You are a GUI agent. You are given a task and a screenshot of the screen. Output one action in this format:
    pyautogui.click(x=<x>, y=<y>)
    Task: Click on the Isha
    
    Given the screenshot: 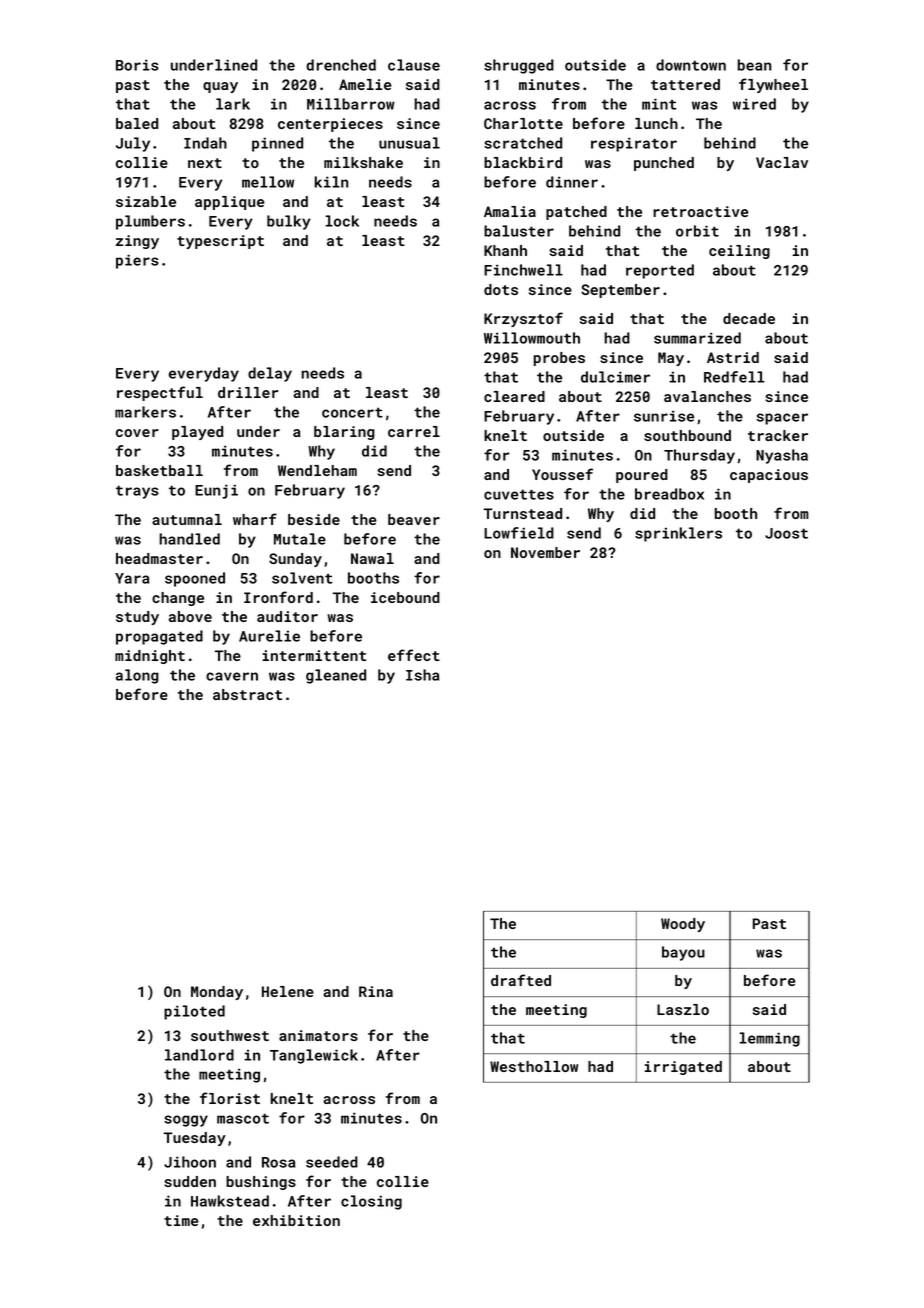 What is the action you would take?
    pyautogui.click(x=422, y=675)
